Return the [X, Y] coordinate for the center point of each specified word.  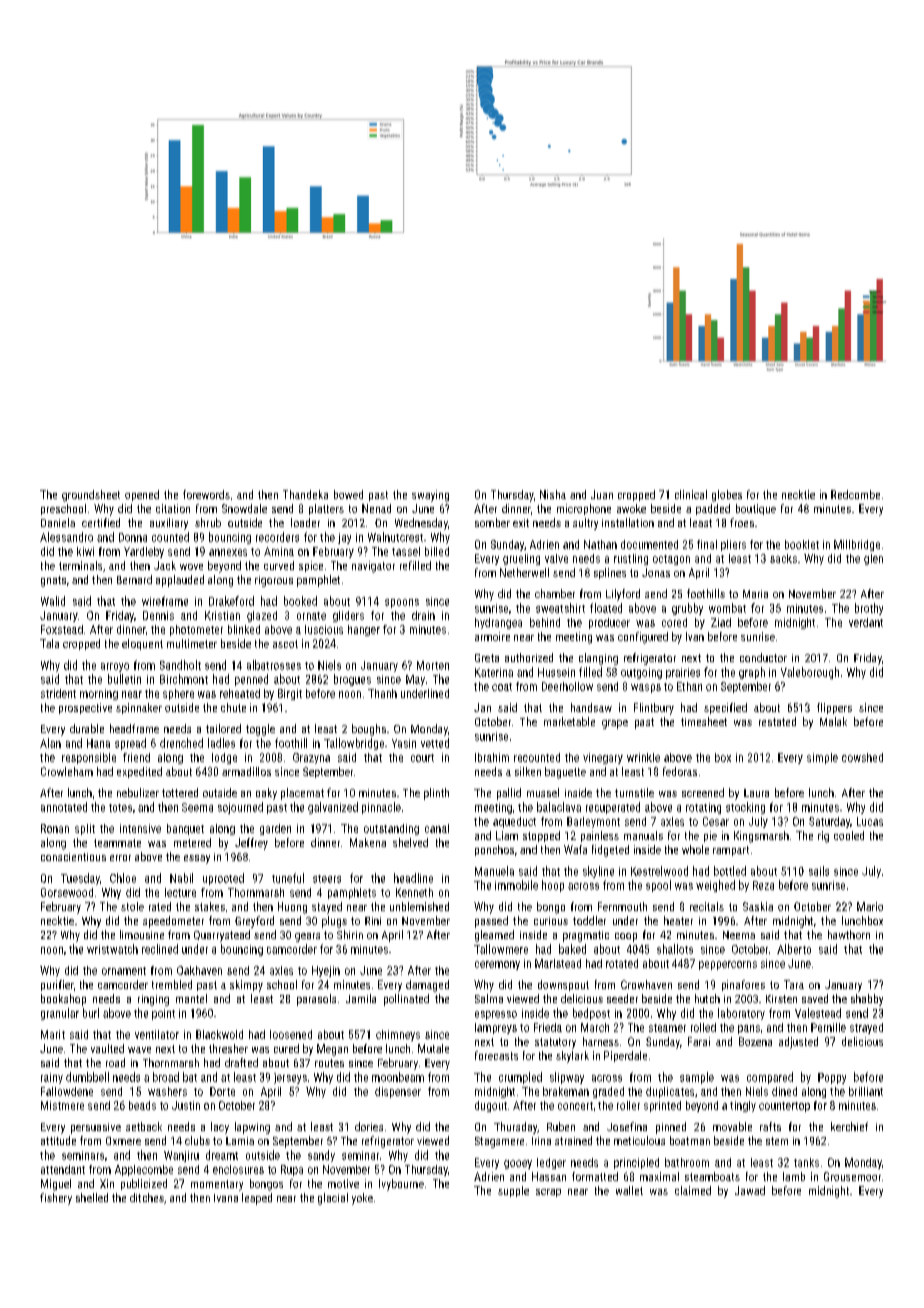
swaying [430, 496]
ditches [147, 1197]
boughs [369, 730]
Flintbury [654, 709]
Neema [739, 935]
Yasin [404, 743]
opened [142, 495]
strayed [866, 1028]
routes [329, 1063]
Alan [50, 743]
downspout [563, 985]
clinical [691, 494]
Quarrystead [222, 936]
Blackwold [219, 1034]
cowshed [862, 757]
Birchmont [184, 679]
